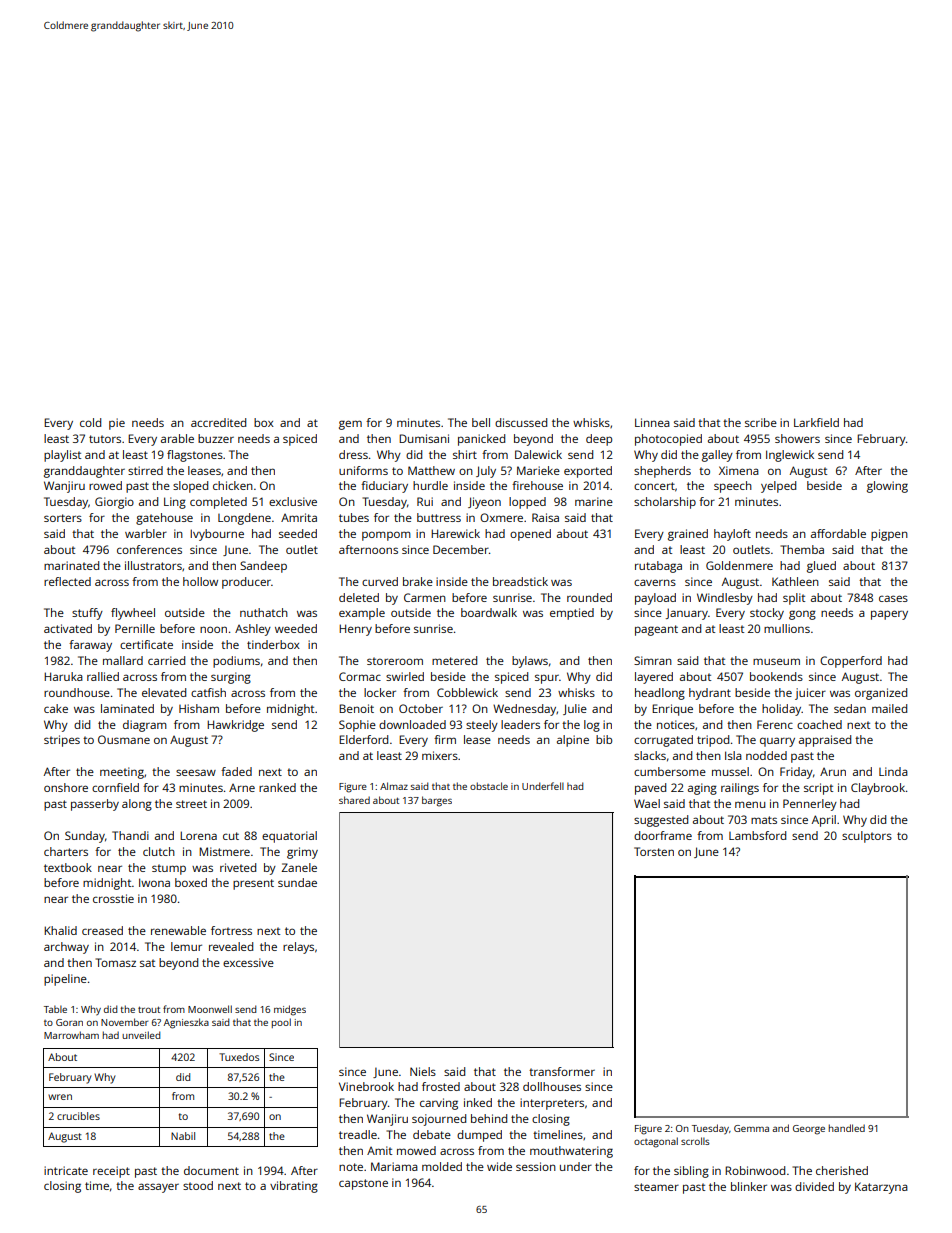  What do you see at coordinates (55, 1009) in the page?
I see `Table` at bounding box center [55, 1009].
